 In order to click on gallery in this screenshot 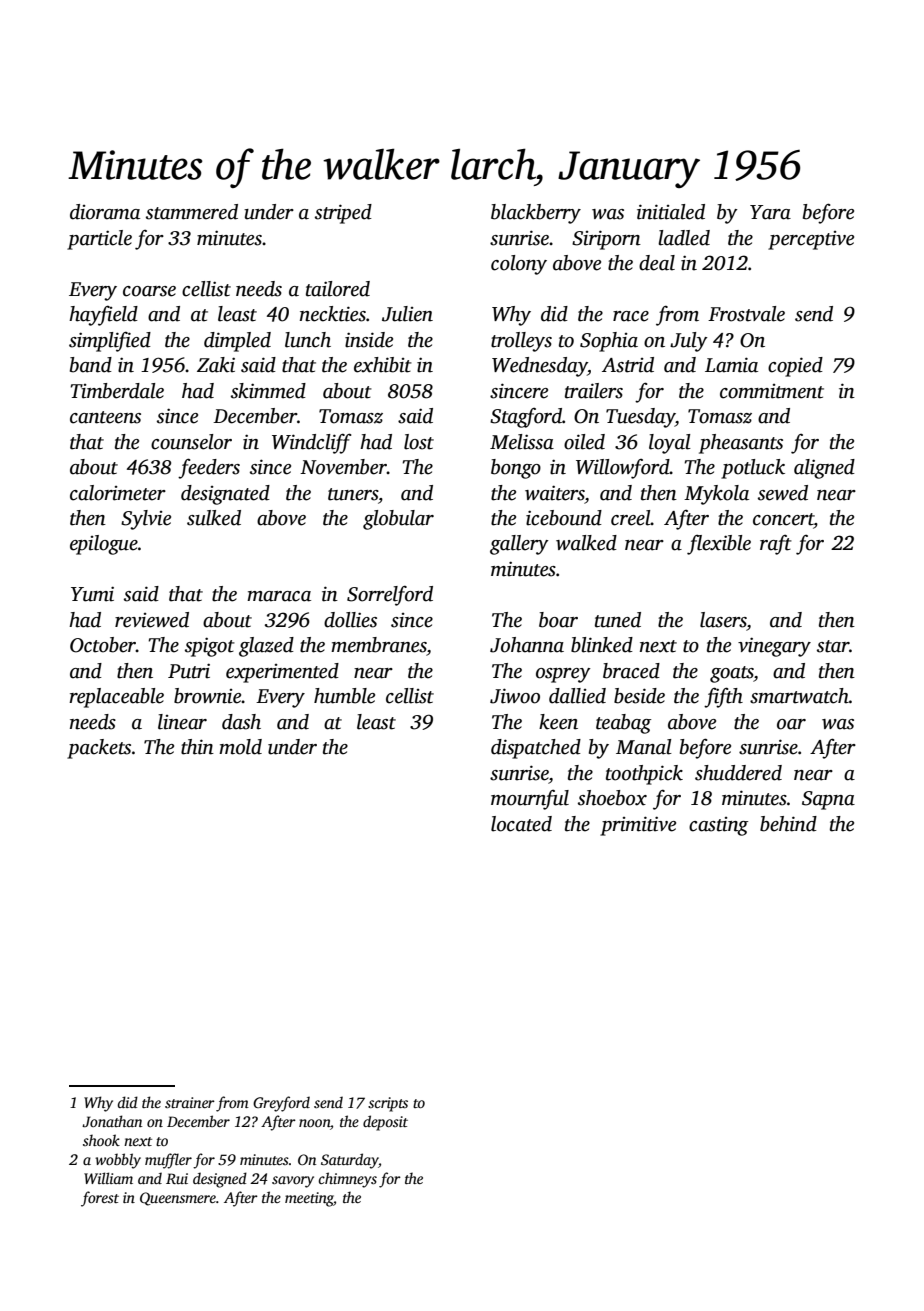, I will do `click(519, 545)`.
